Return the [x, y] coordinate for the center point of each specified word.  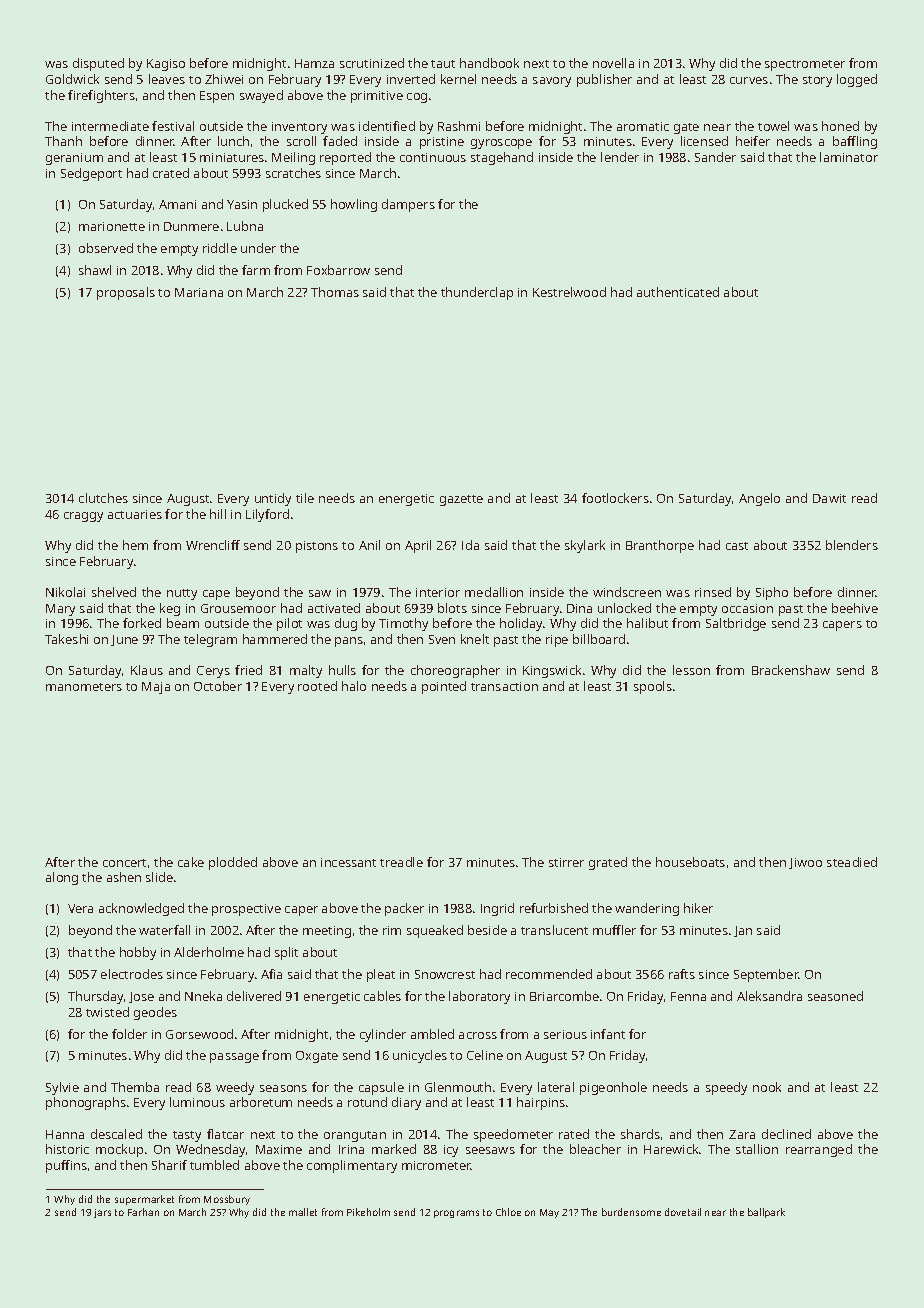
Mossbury [227, 1200]
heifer [753, 141]
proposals [126, 293]
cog [417, 98]
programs [456, 1214]
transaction [504, 686]
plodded [233, 863]
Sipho [772, 593]
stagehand [502, 158]
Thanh [63, 141]
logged [857, 80]
